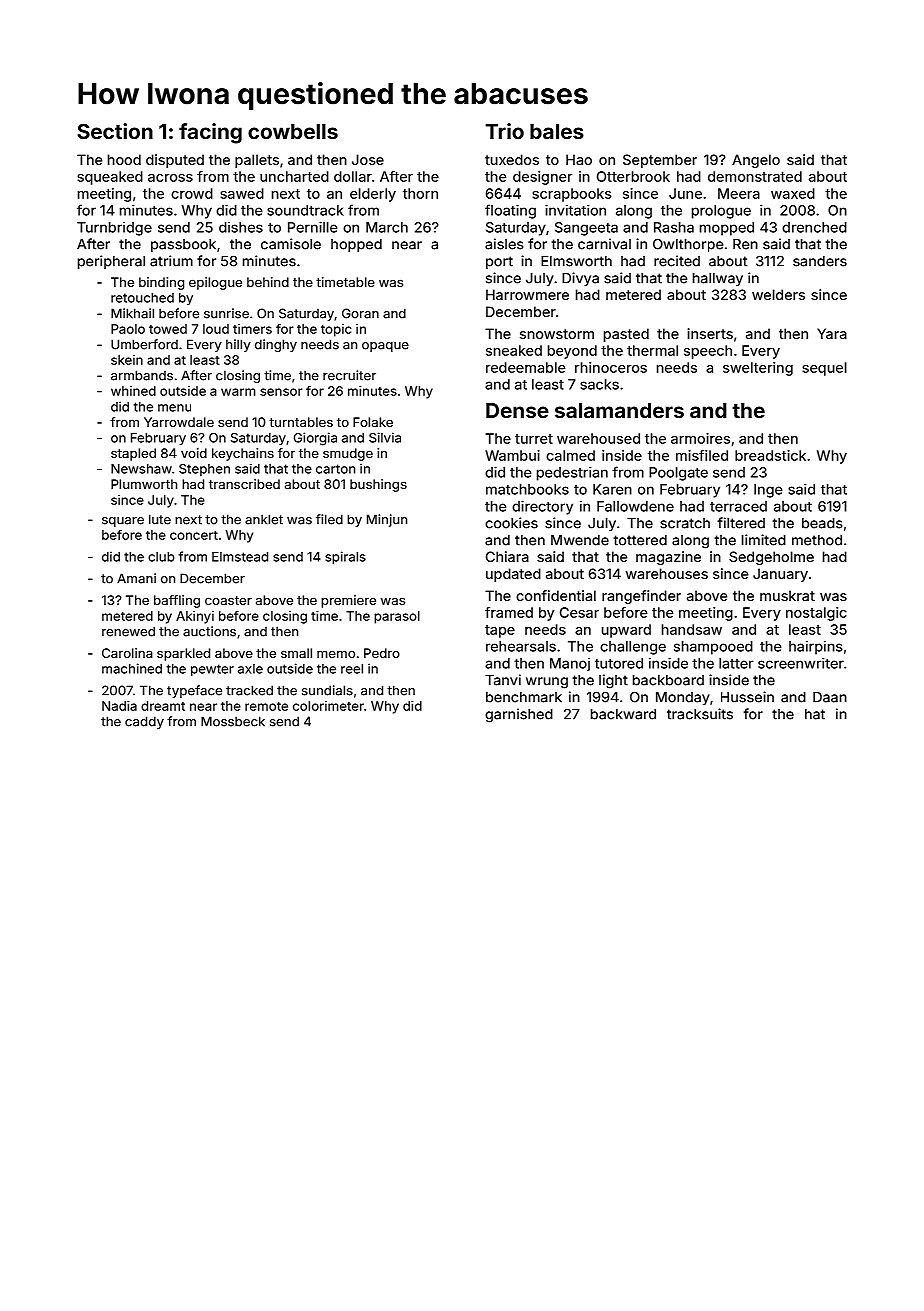  What do you see at coordinates (226, 313) in the screenshot?
I see `sunrise` at bounding box center [226, 313].
